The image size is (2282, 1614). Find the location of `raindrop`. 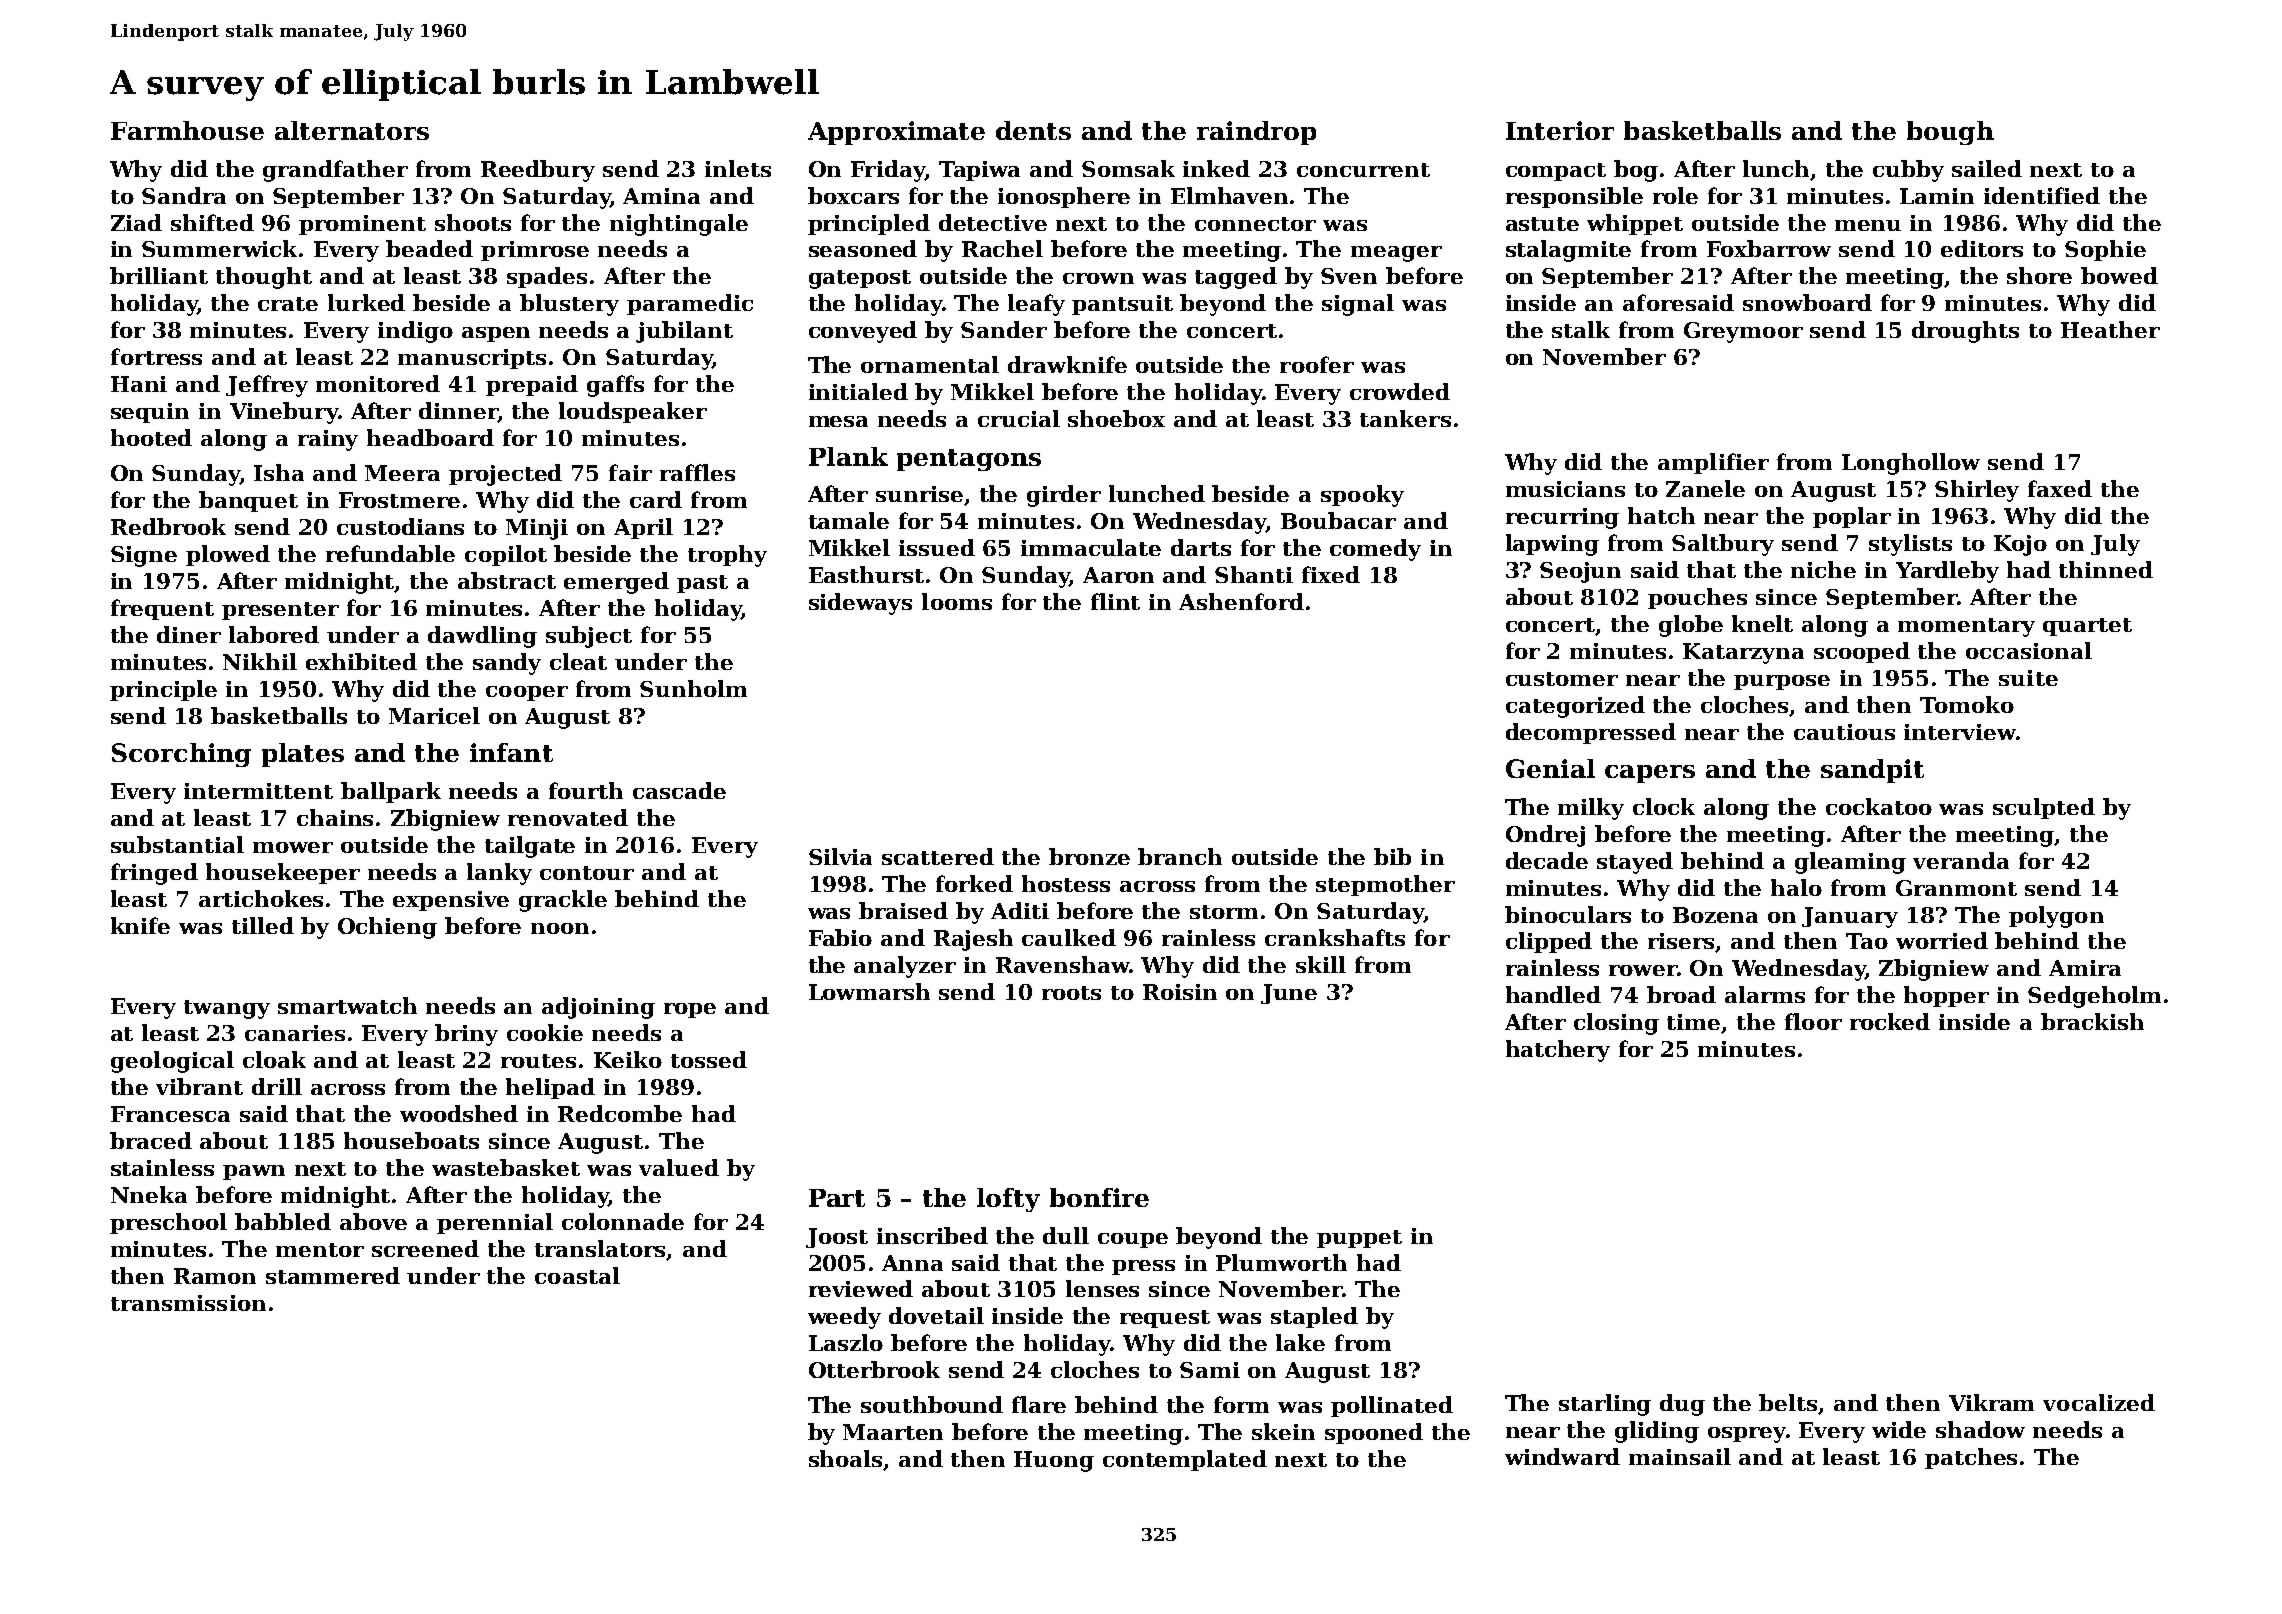

raindrop is located at coordinates (1256, 133).
